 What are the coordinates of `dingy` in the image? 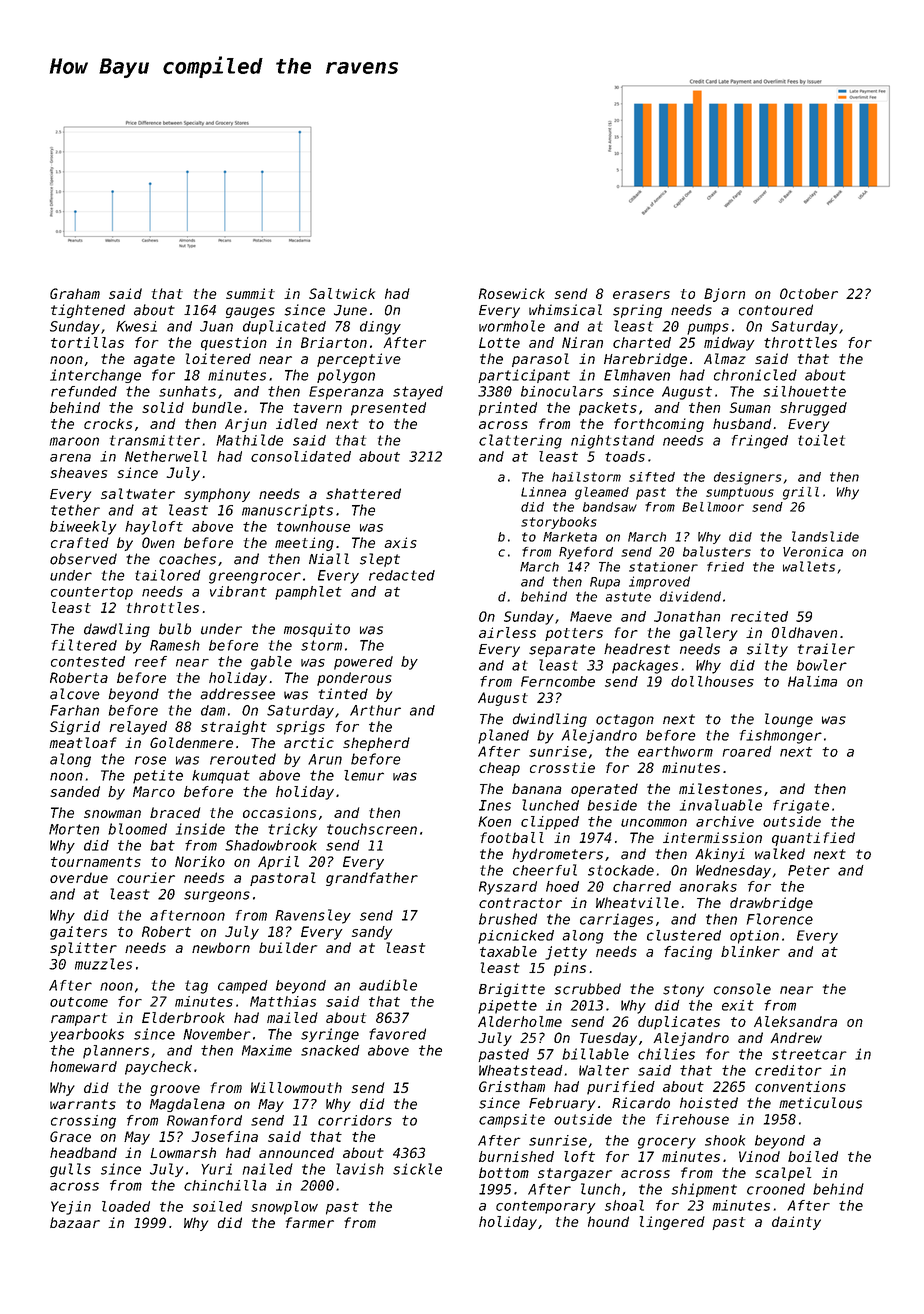 It's located at (380, 328).
